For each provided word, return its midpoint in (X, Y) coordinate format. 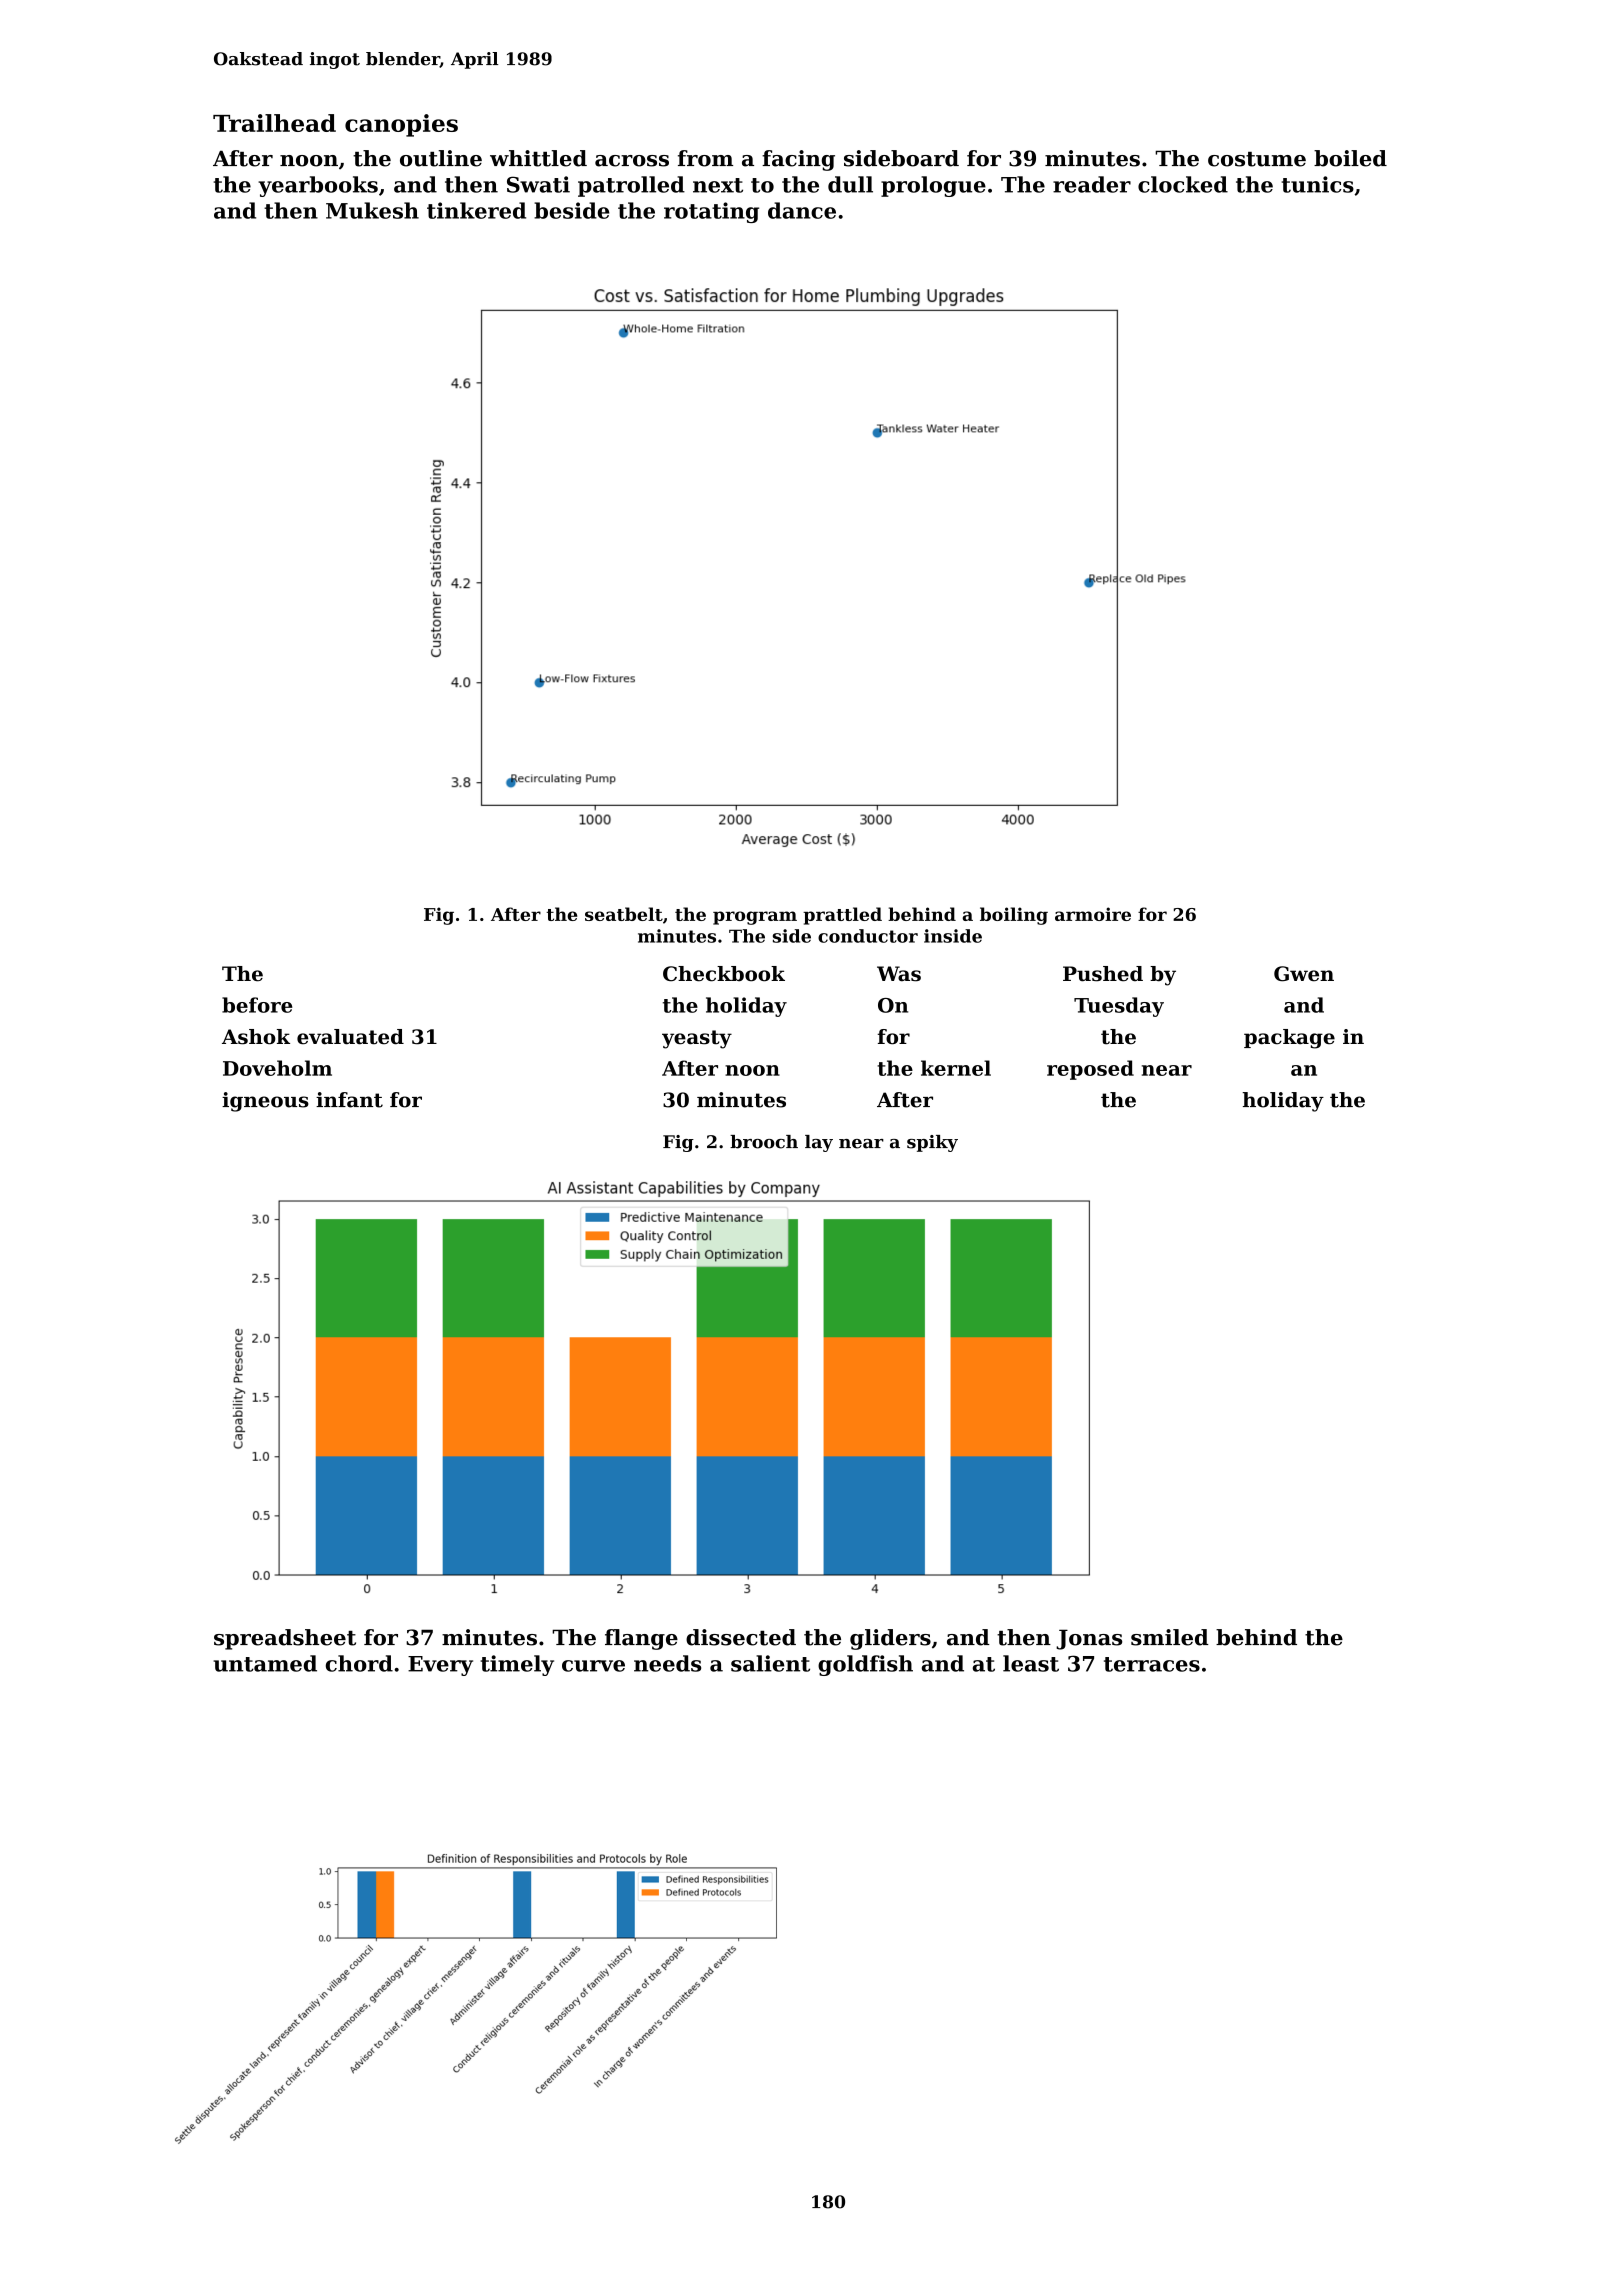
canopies (401, 125)
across (632, 161)
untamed (265, 1663)
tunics (1318, 184)
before (257, 1005)
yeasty (697, 1039)
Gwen (1304, 974)
